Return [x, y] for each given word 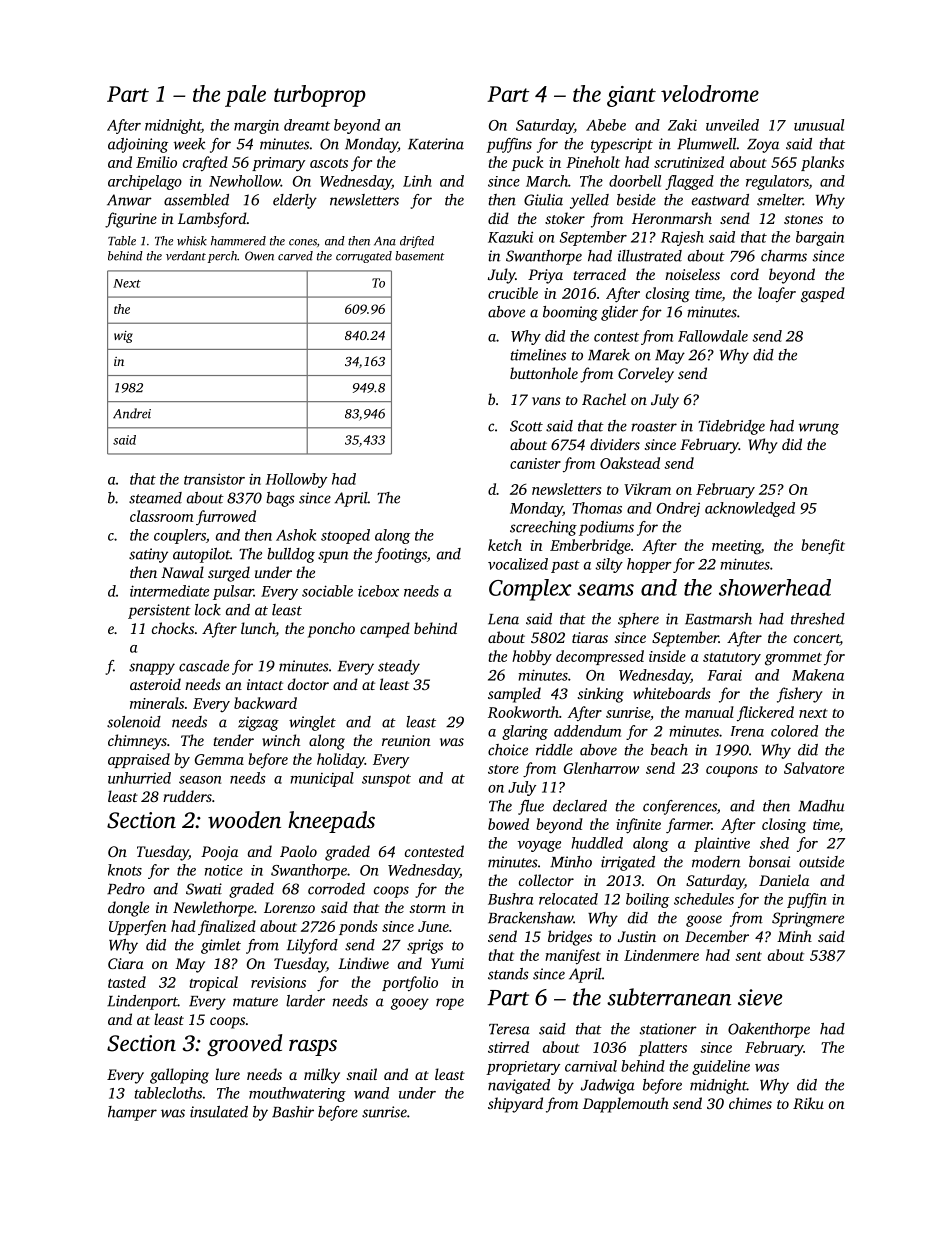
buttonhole [544, 373]
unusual [819, 125]
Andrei [132, 413]
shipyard [515, 1105]
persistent [159, 611]
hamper [132, 1113]
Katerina [436, 144]
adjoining [138, 145]
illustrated [650, 256]
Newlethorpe [213, 909]
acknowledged [750, 509]
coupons [732, 771]
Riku [808, 1103]
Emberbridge [590, 547]
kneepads [331, 822]
